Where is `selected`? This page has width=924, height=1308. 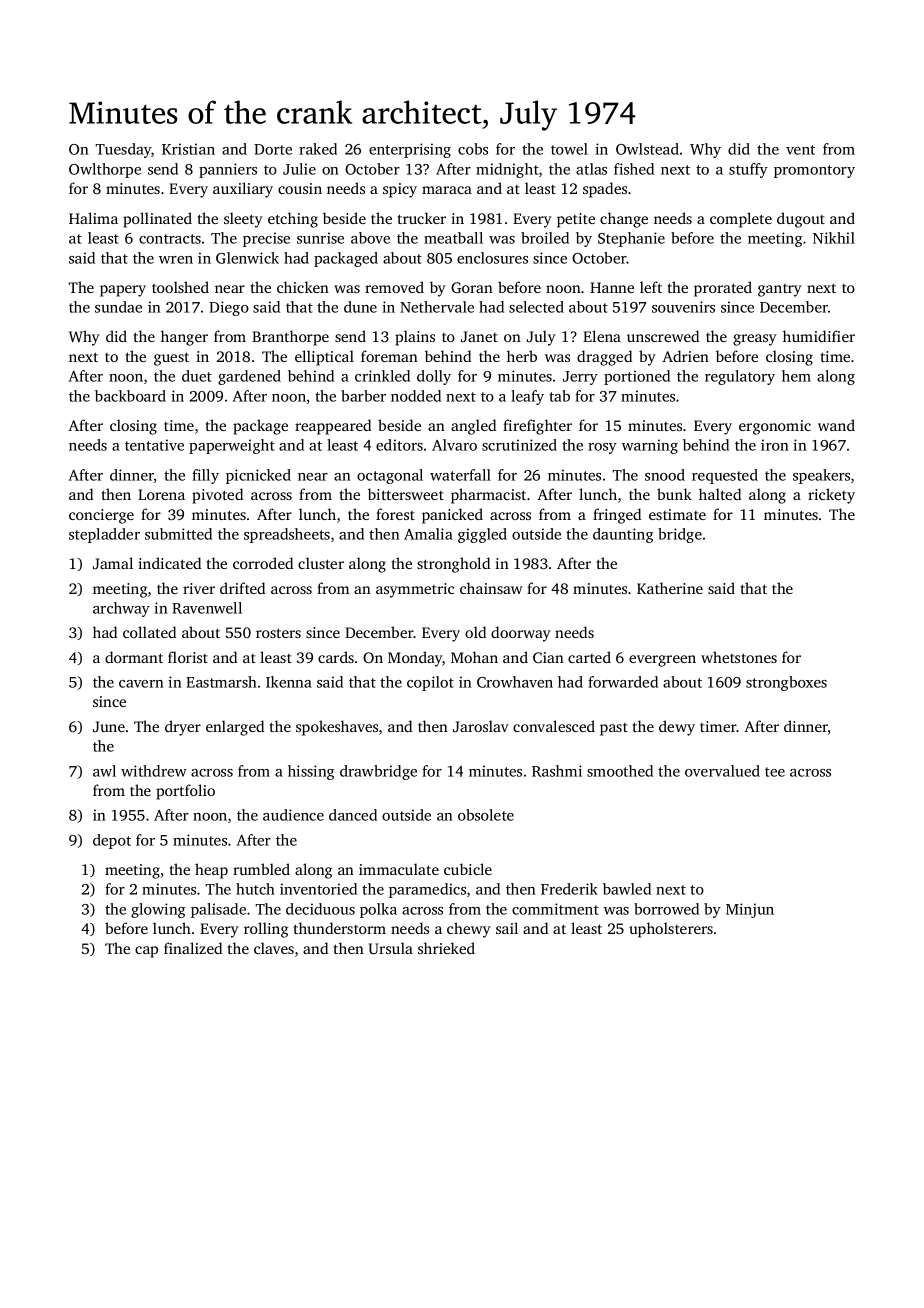
selected is located at coordinates (536, 307).
